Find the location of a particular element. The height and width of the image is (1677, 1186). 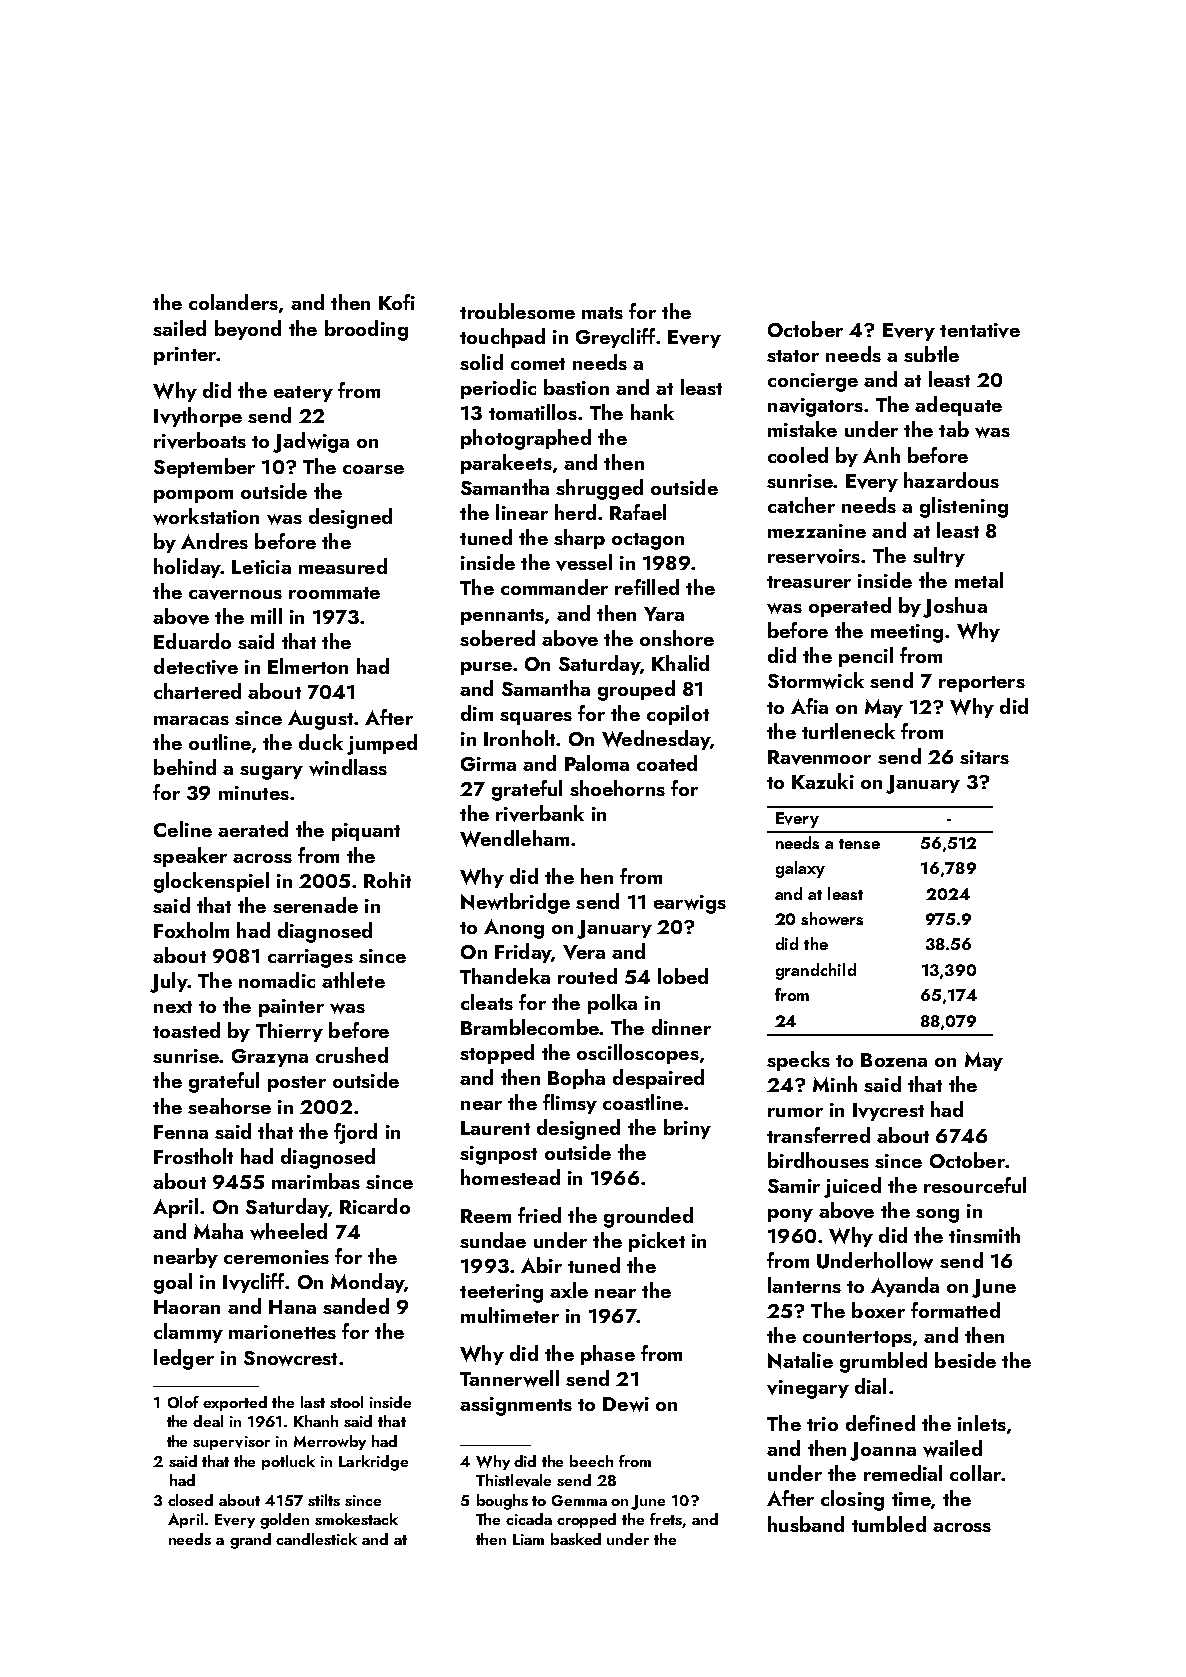

sailed is located at coordinates (179, 328).
